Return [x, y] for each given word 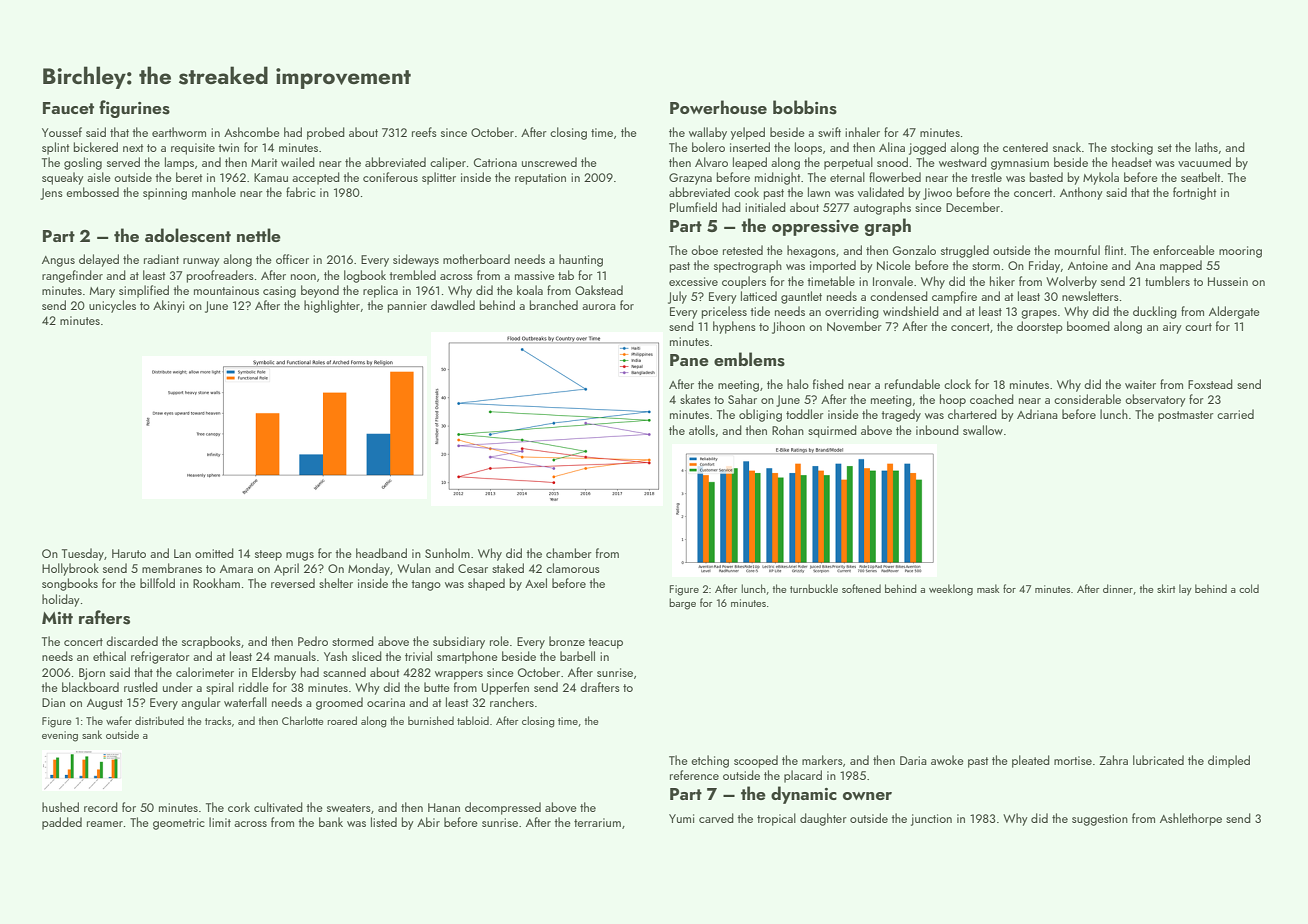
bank [331, 822]
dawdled [453, 305]
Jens [51, 194]
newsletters [1090, 296]
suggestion [1100, 820]
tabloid [473, 720]
